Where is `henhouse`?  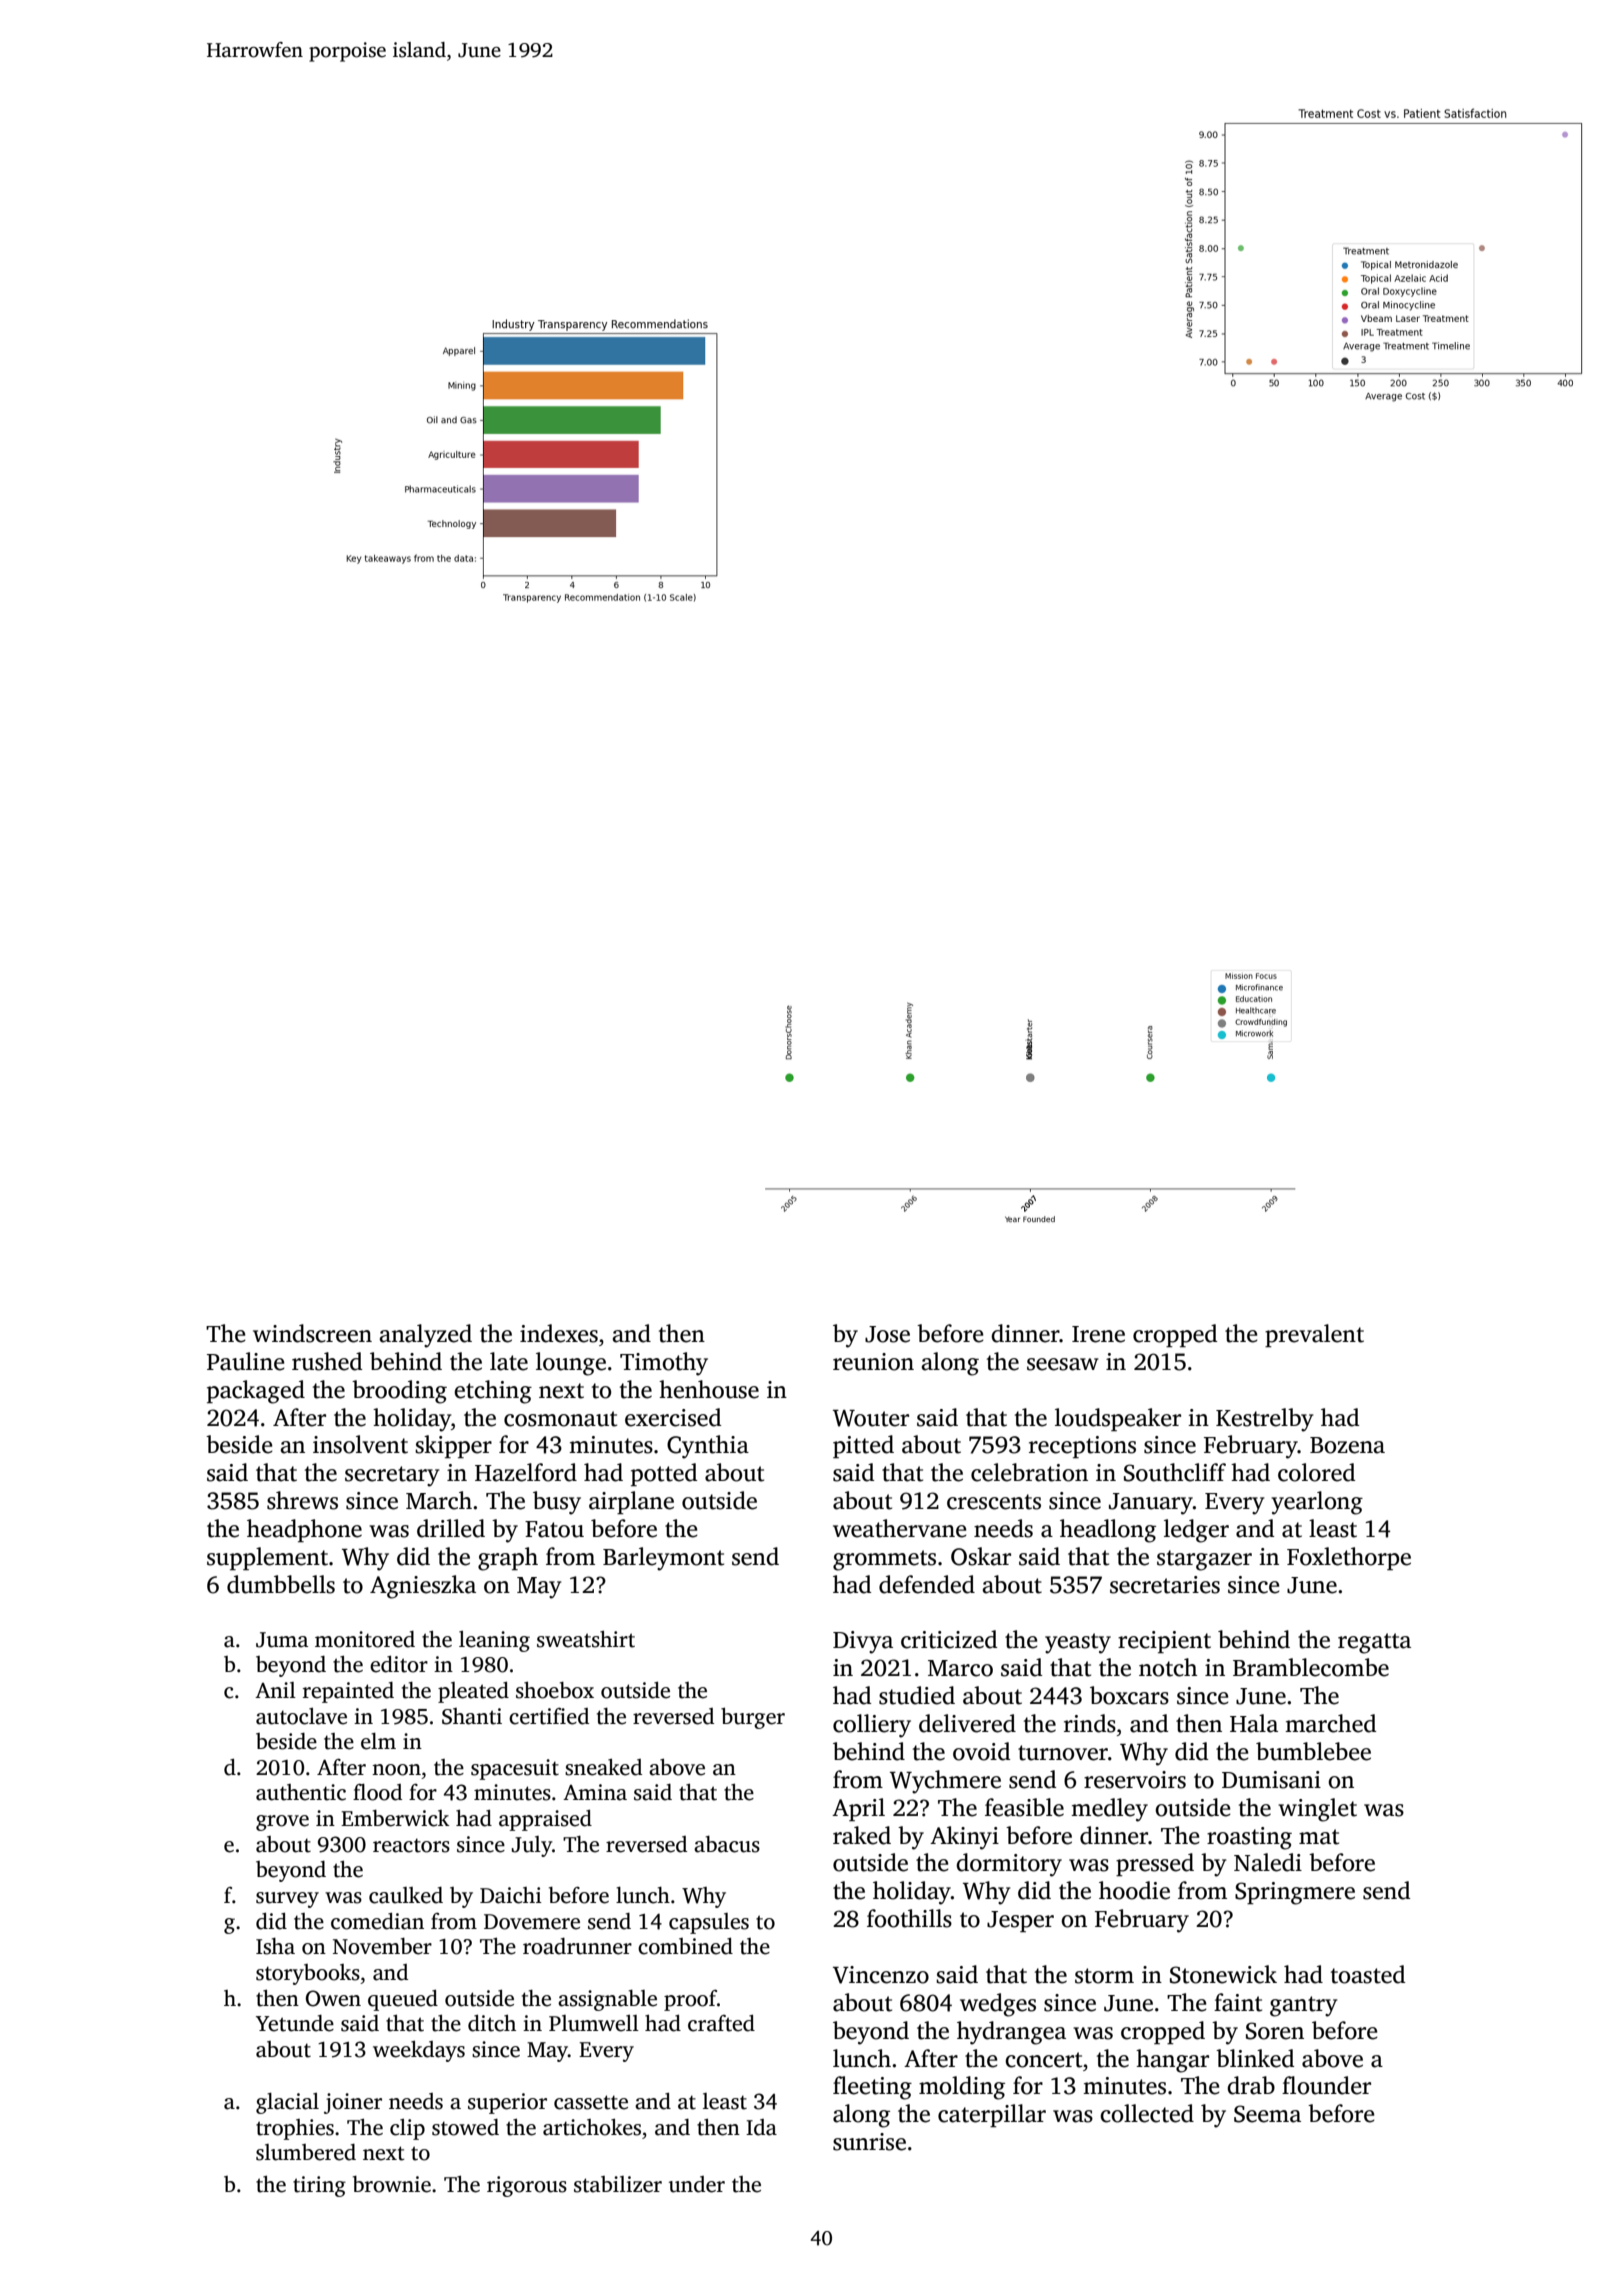
henhouse is located at coordinates (709, 1389).
